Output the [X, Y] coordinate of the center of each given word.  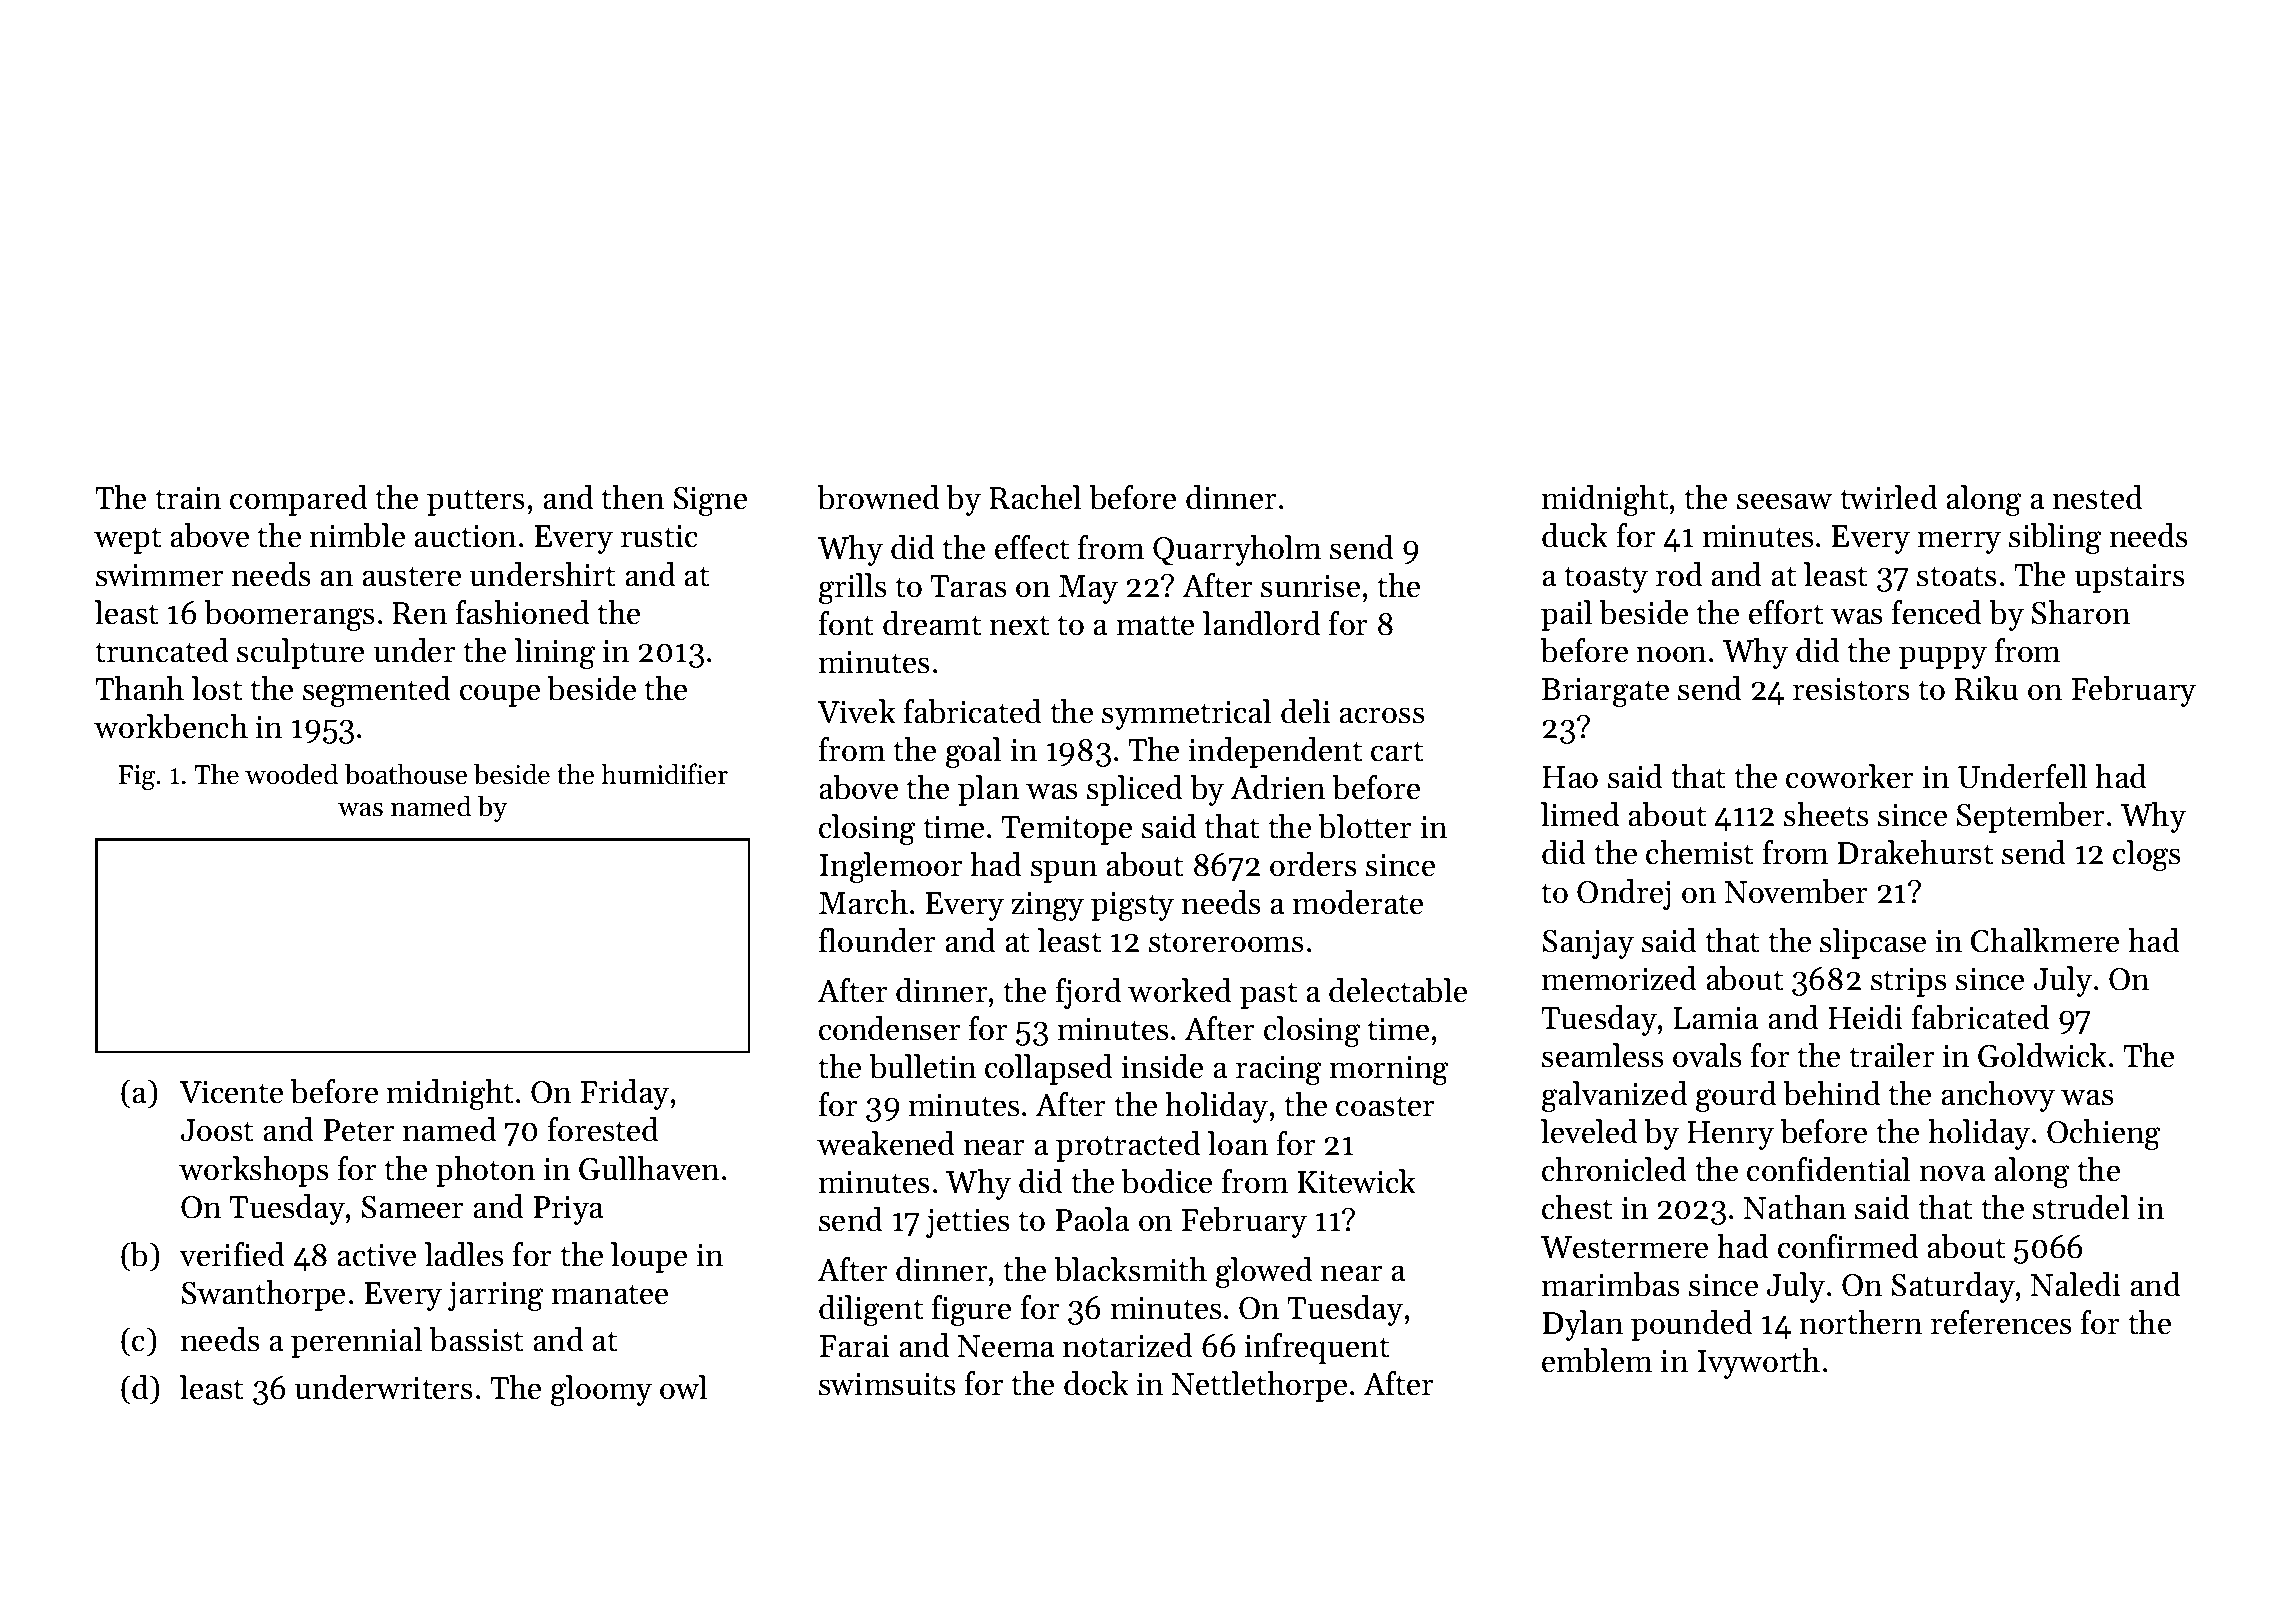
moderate [1358, 902]
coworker [1850, 776]
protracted [1128, 1146]
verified [232, 1254]
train [188, 498]
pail [1566, 615]
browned [879, 497]
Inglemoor [891, 868]
